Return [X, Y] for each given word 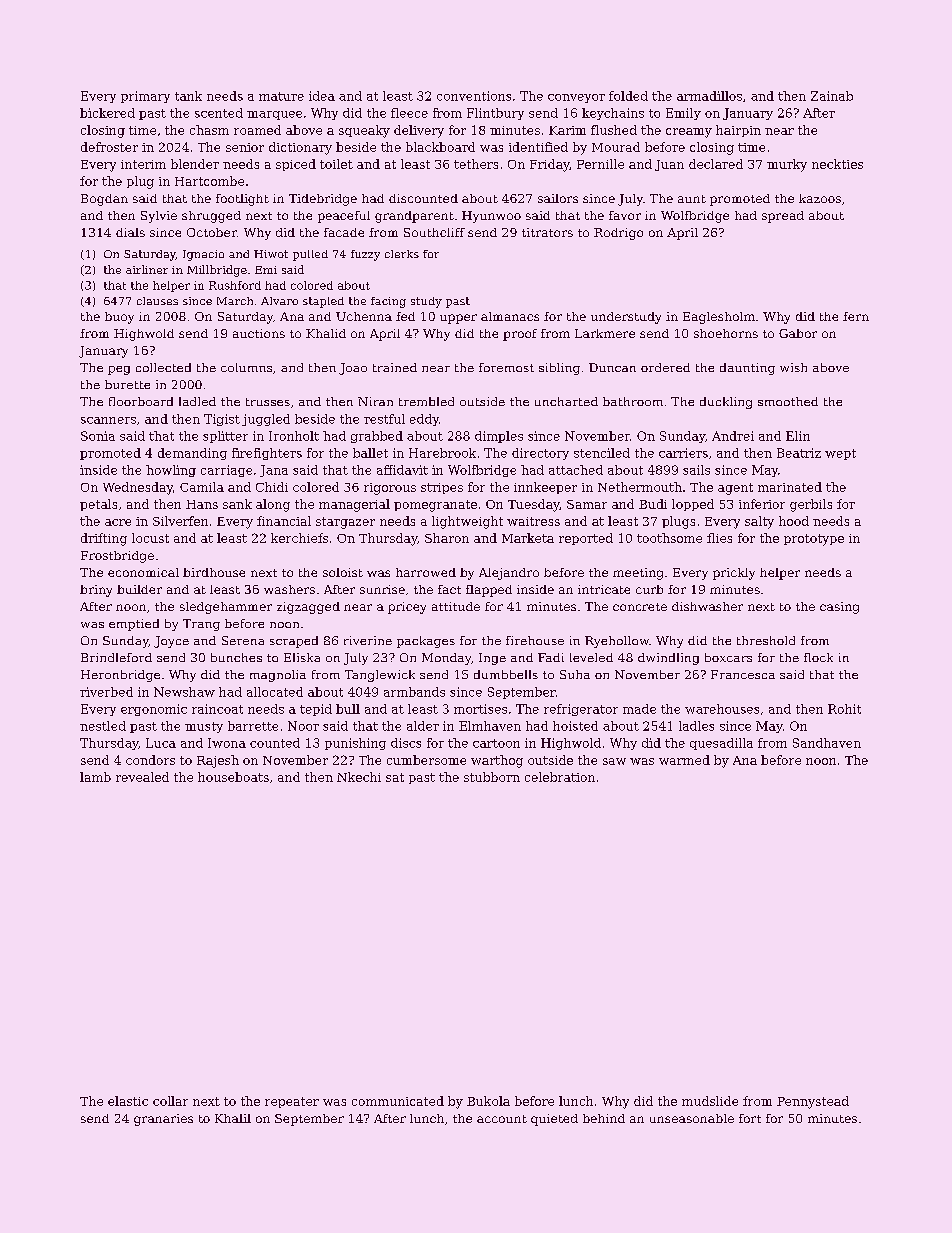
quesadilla [721, 744]
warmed [684, 760]
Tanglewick [380, 676]
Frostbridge [117, 557]
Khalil [233, 1118]
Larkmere [605, 333]
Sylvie [159, 217]
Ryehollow [617, 642]
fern [856, 316]
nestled [103, 726]
